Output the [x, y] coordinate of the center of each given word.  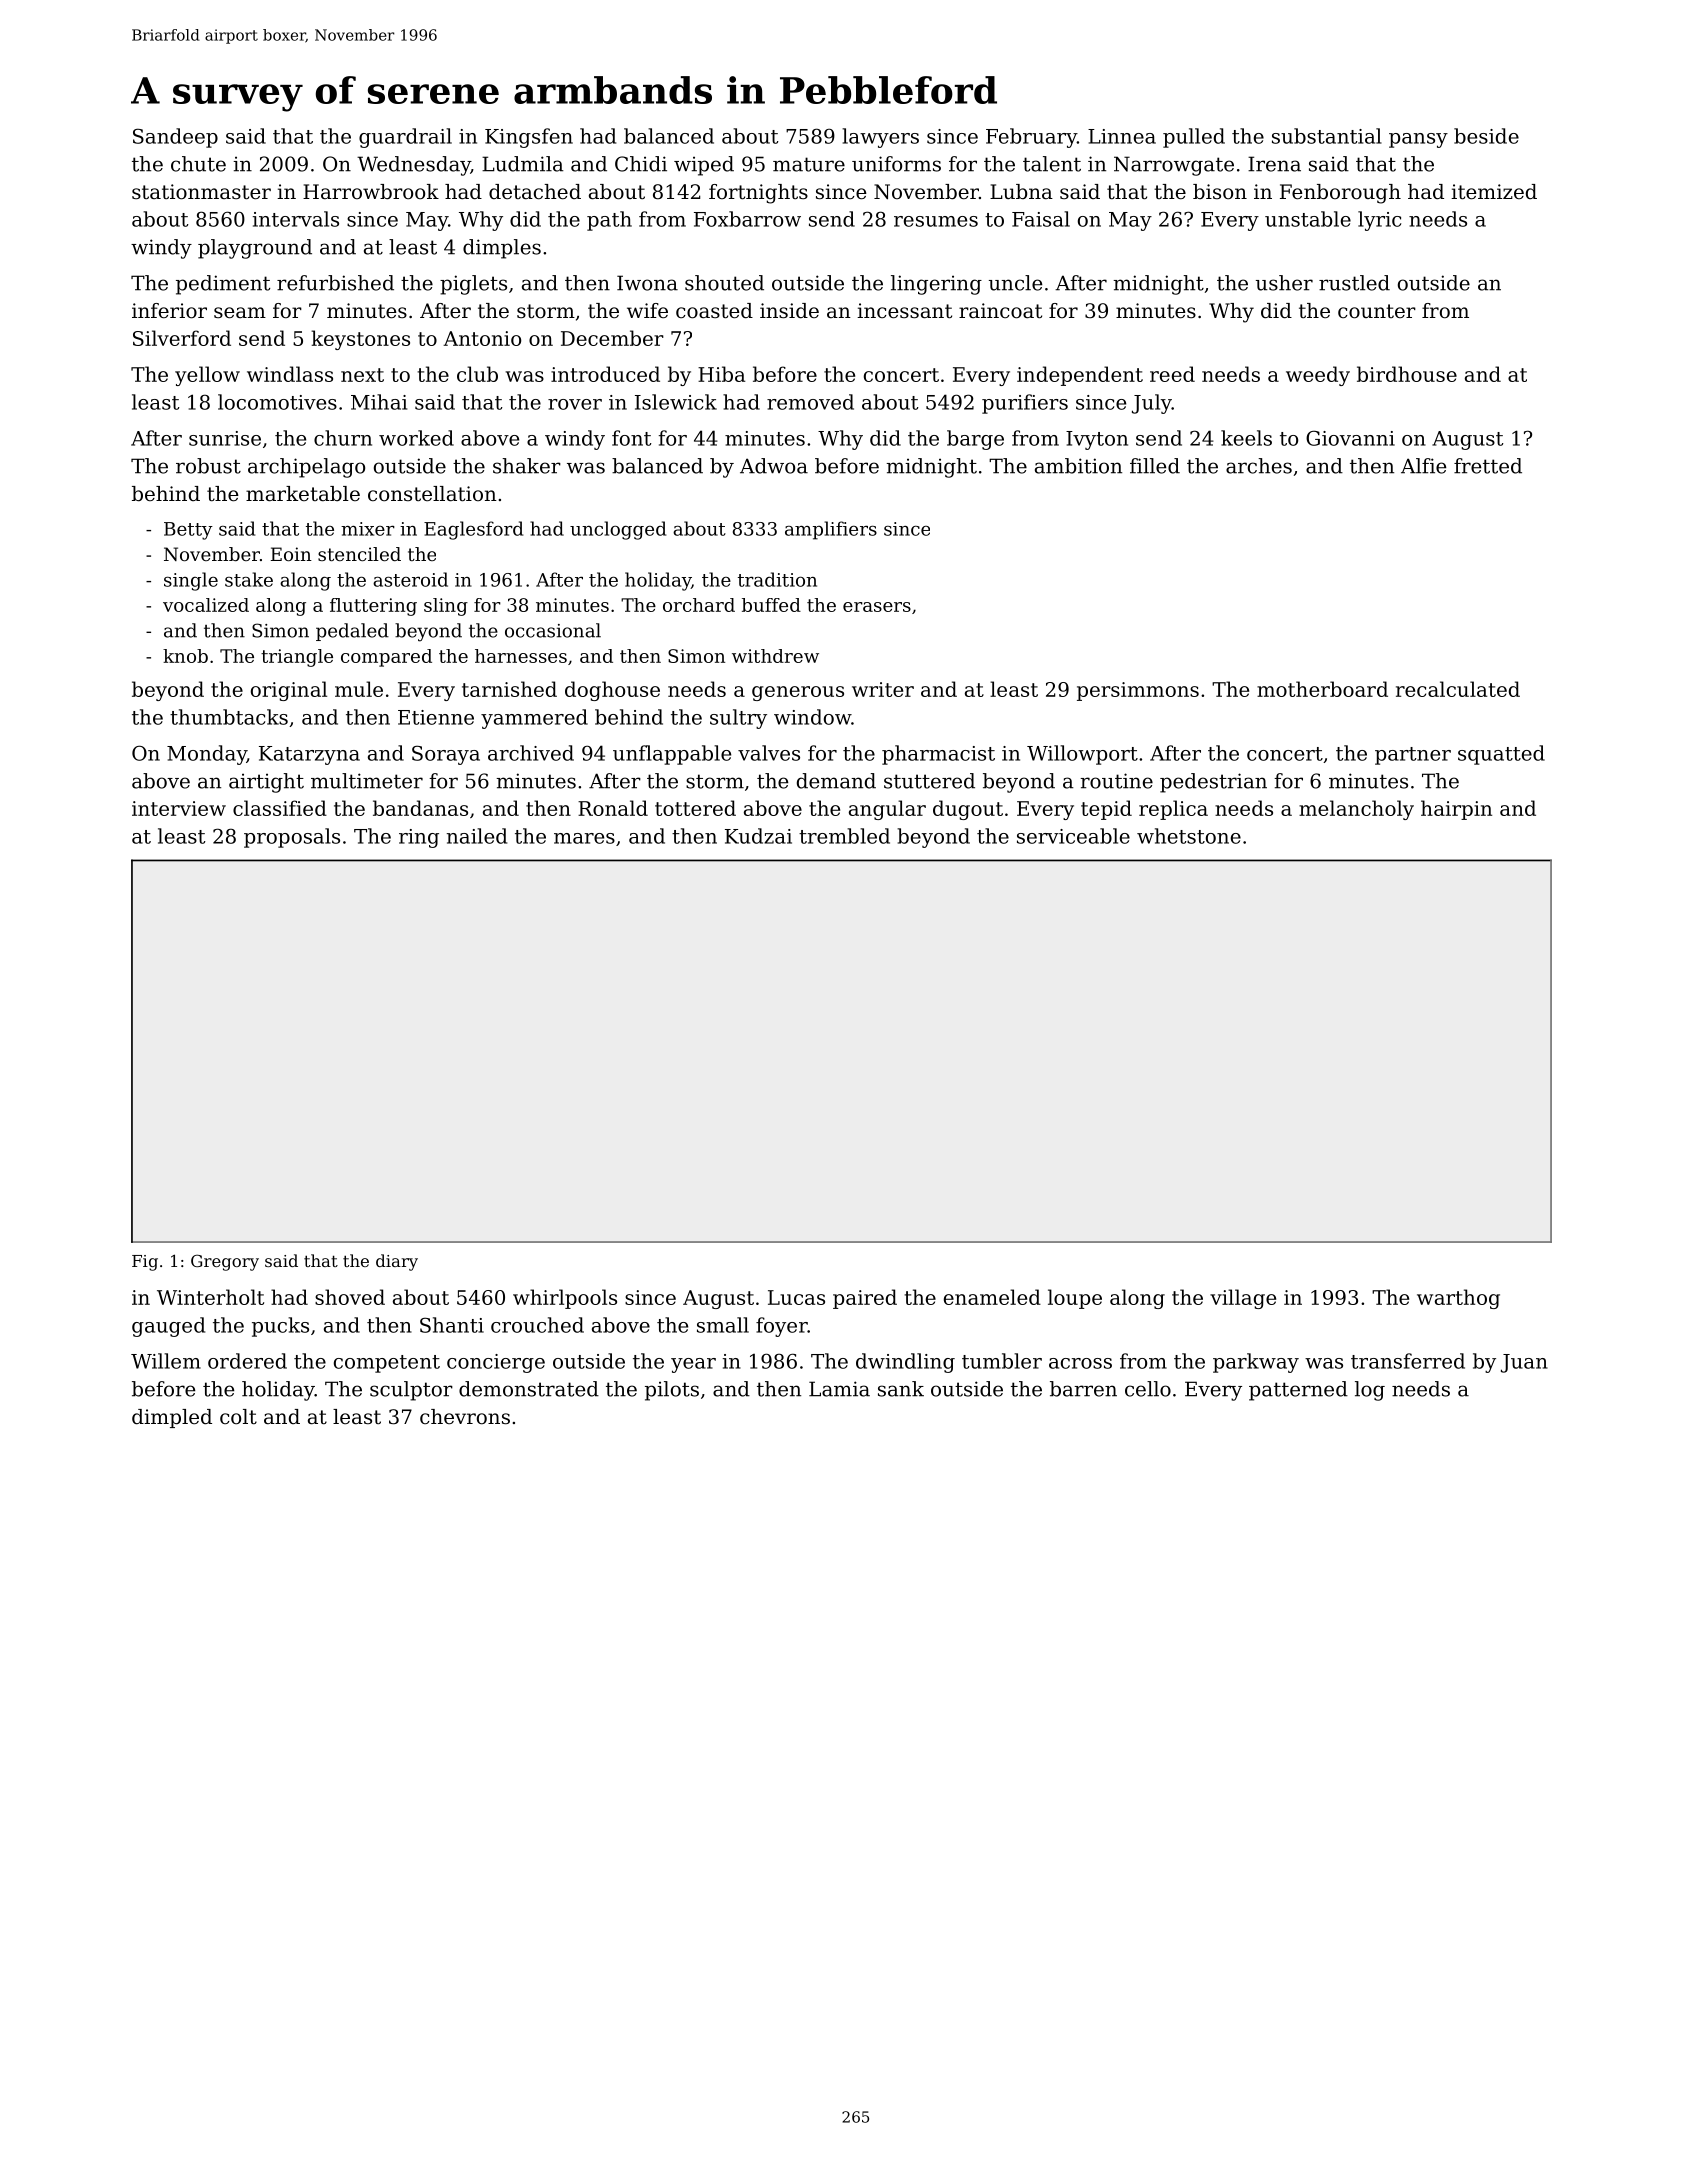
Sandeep [175, 138]
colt [238, 1417]
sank [901, 1389]
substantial [1327, 136]
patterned [1298, 1391]
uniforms [896, 164]
